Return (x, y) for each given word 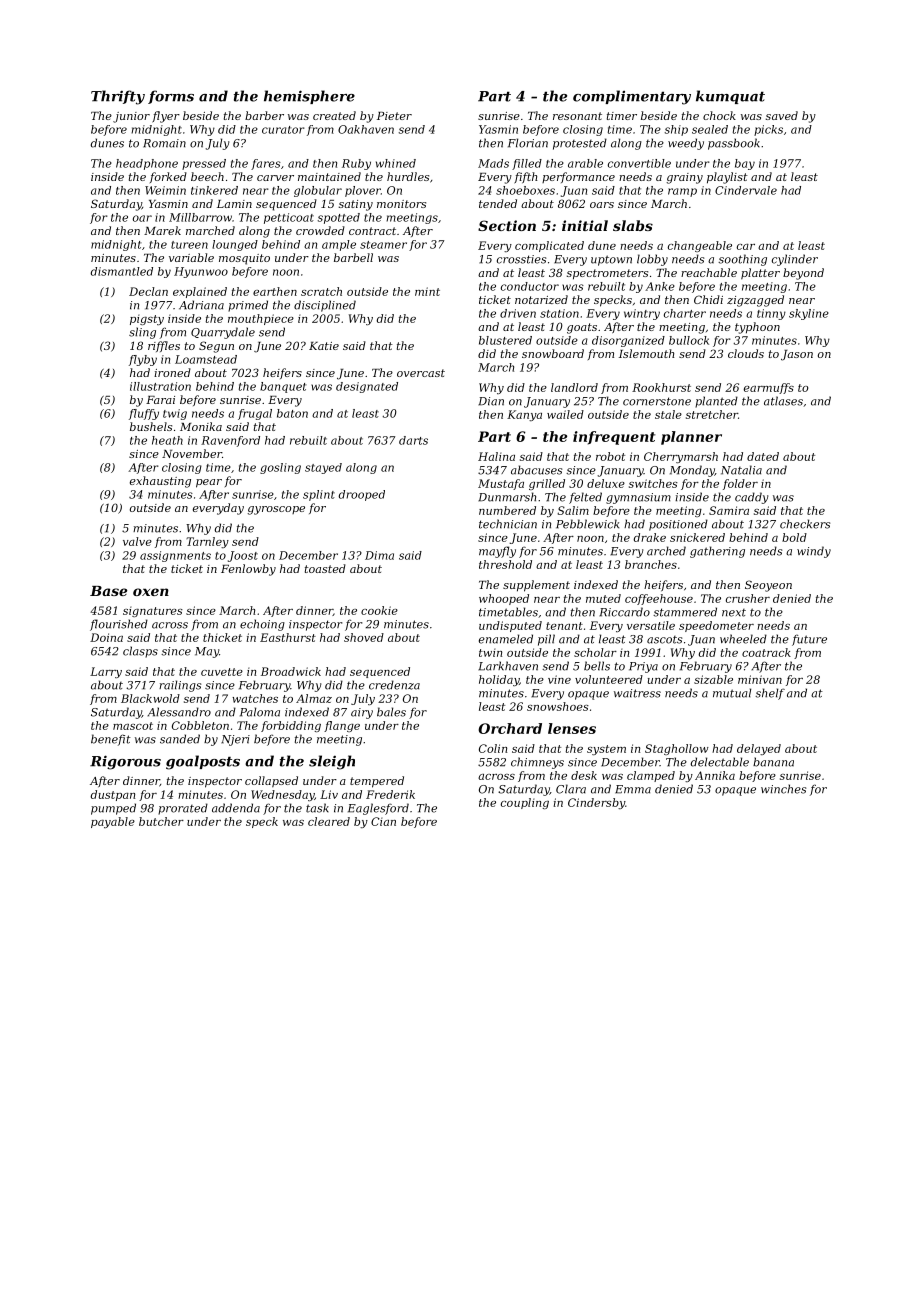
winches (783, 789)
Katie (324, 346)
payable (113, 822)
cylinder (795, 260)
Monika (201, 426)
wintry (642, 314)
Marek (162, 230)
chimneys (537, 763)
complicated (549, 246)
